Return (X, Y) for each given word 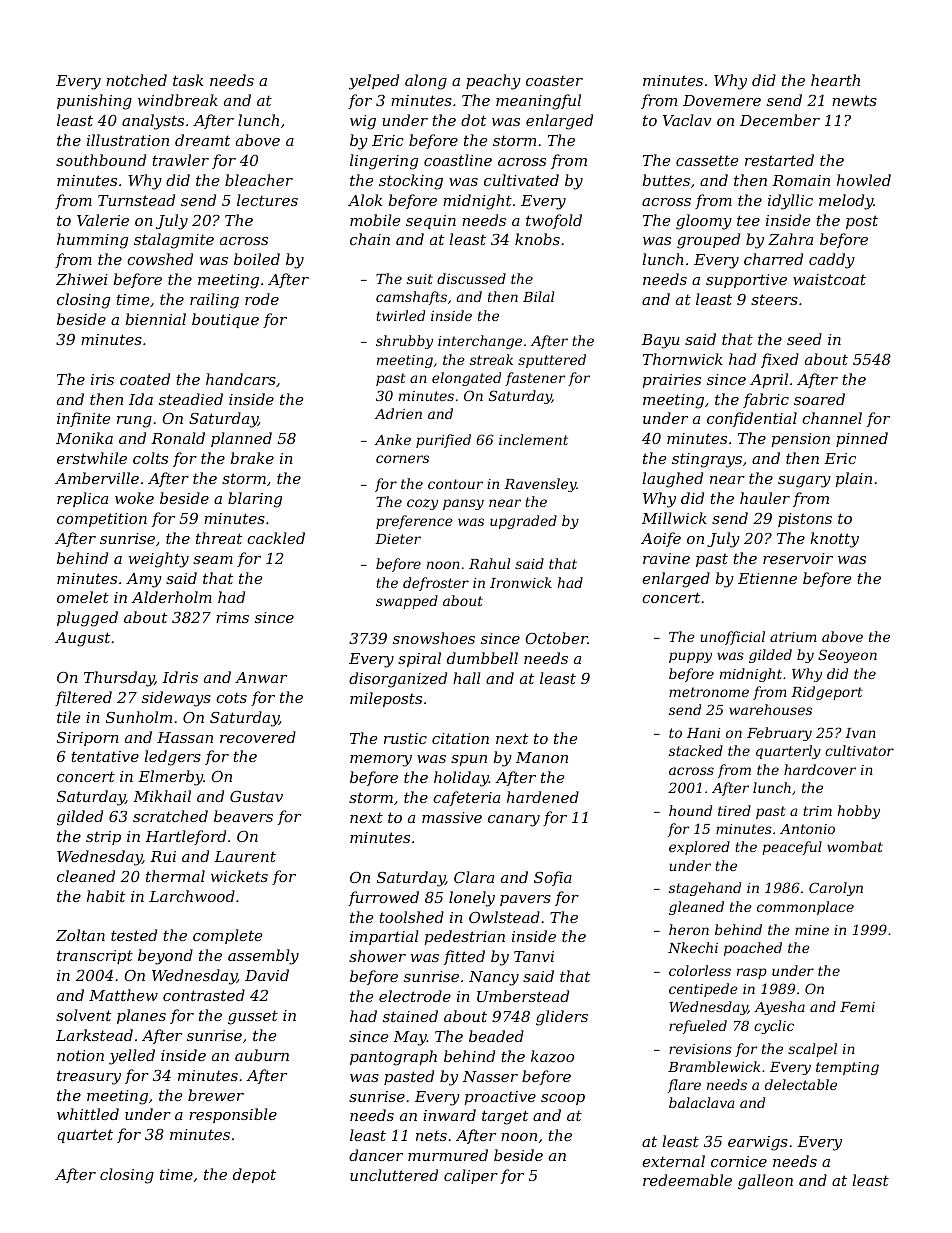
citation (460, 738)
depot (254, 1175)
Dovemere (722, 100)
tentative (105, 756)
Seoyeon (847, 656)
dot (473, 120)
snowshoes (434, 638)
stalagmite (174, 241)
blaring (255, 500)
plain (854, 479)
